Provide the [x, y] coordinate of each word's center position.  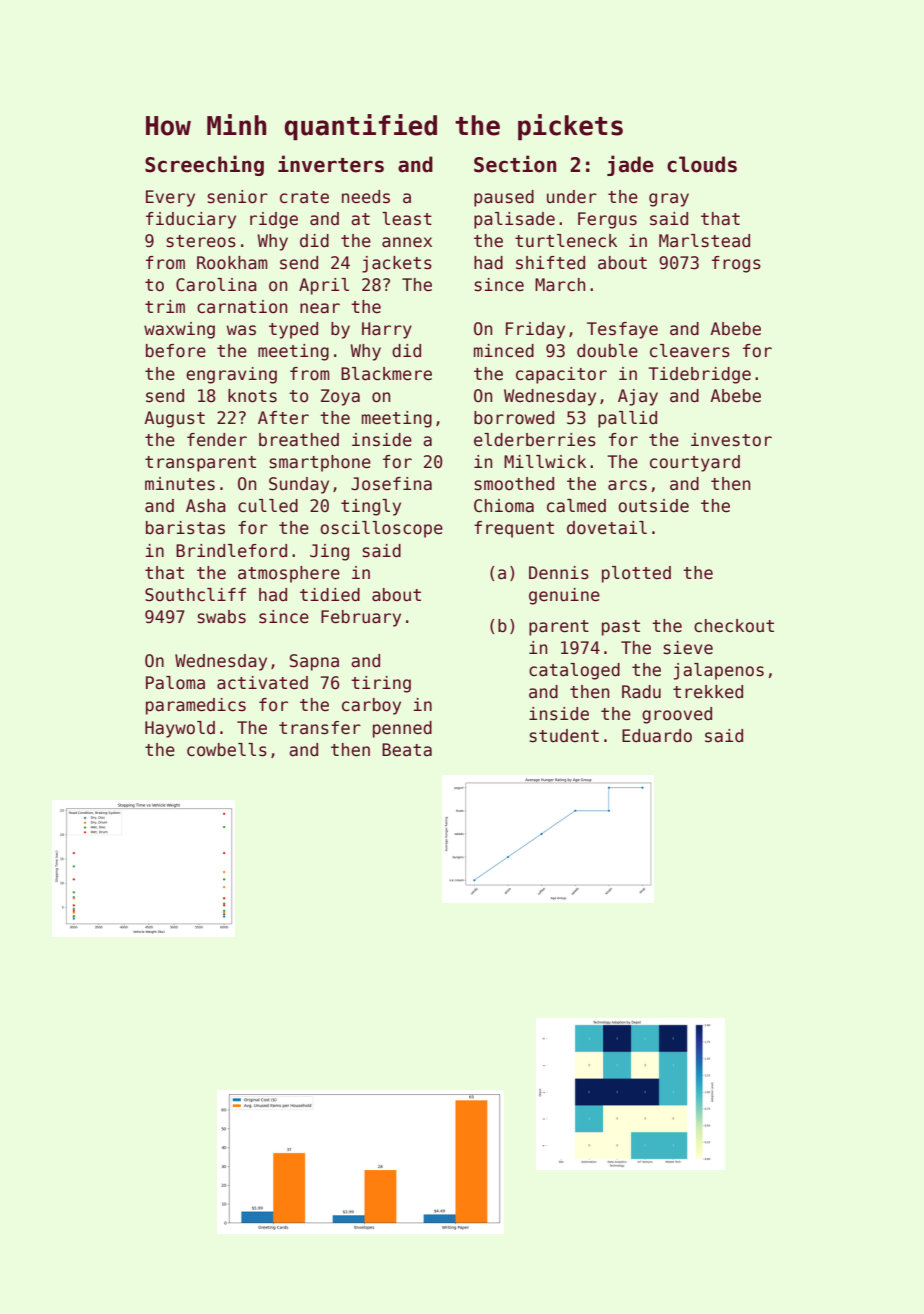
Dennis [559, 573]
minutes [180, 484]
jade [630, 165]
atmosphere [289, 574]
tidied [330, 595]
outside [653, 506]
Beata [407, 750]
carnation [242, 307]
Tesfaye [622, 330]
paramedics [196, 706]
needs [366, 197]
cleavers [690, 351]
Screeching [204, 165]
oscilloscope [381, 529]
